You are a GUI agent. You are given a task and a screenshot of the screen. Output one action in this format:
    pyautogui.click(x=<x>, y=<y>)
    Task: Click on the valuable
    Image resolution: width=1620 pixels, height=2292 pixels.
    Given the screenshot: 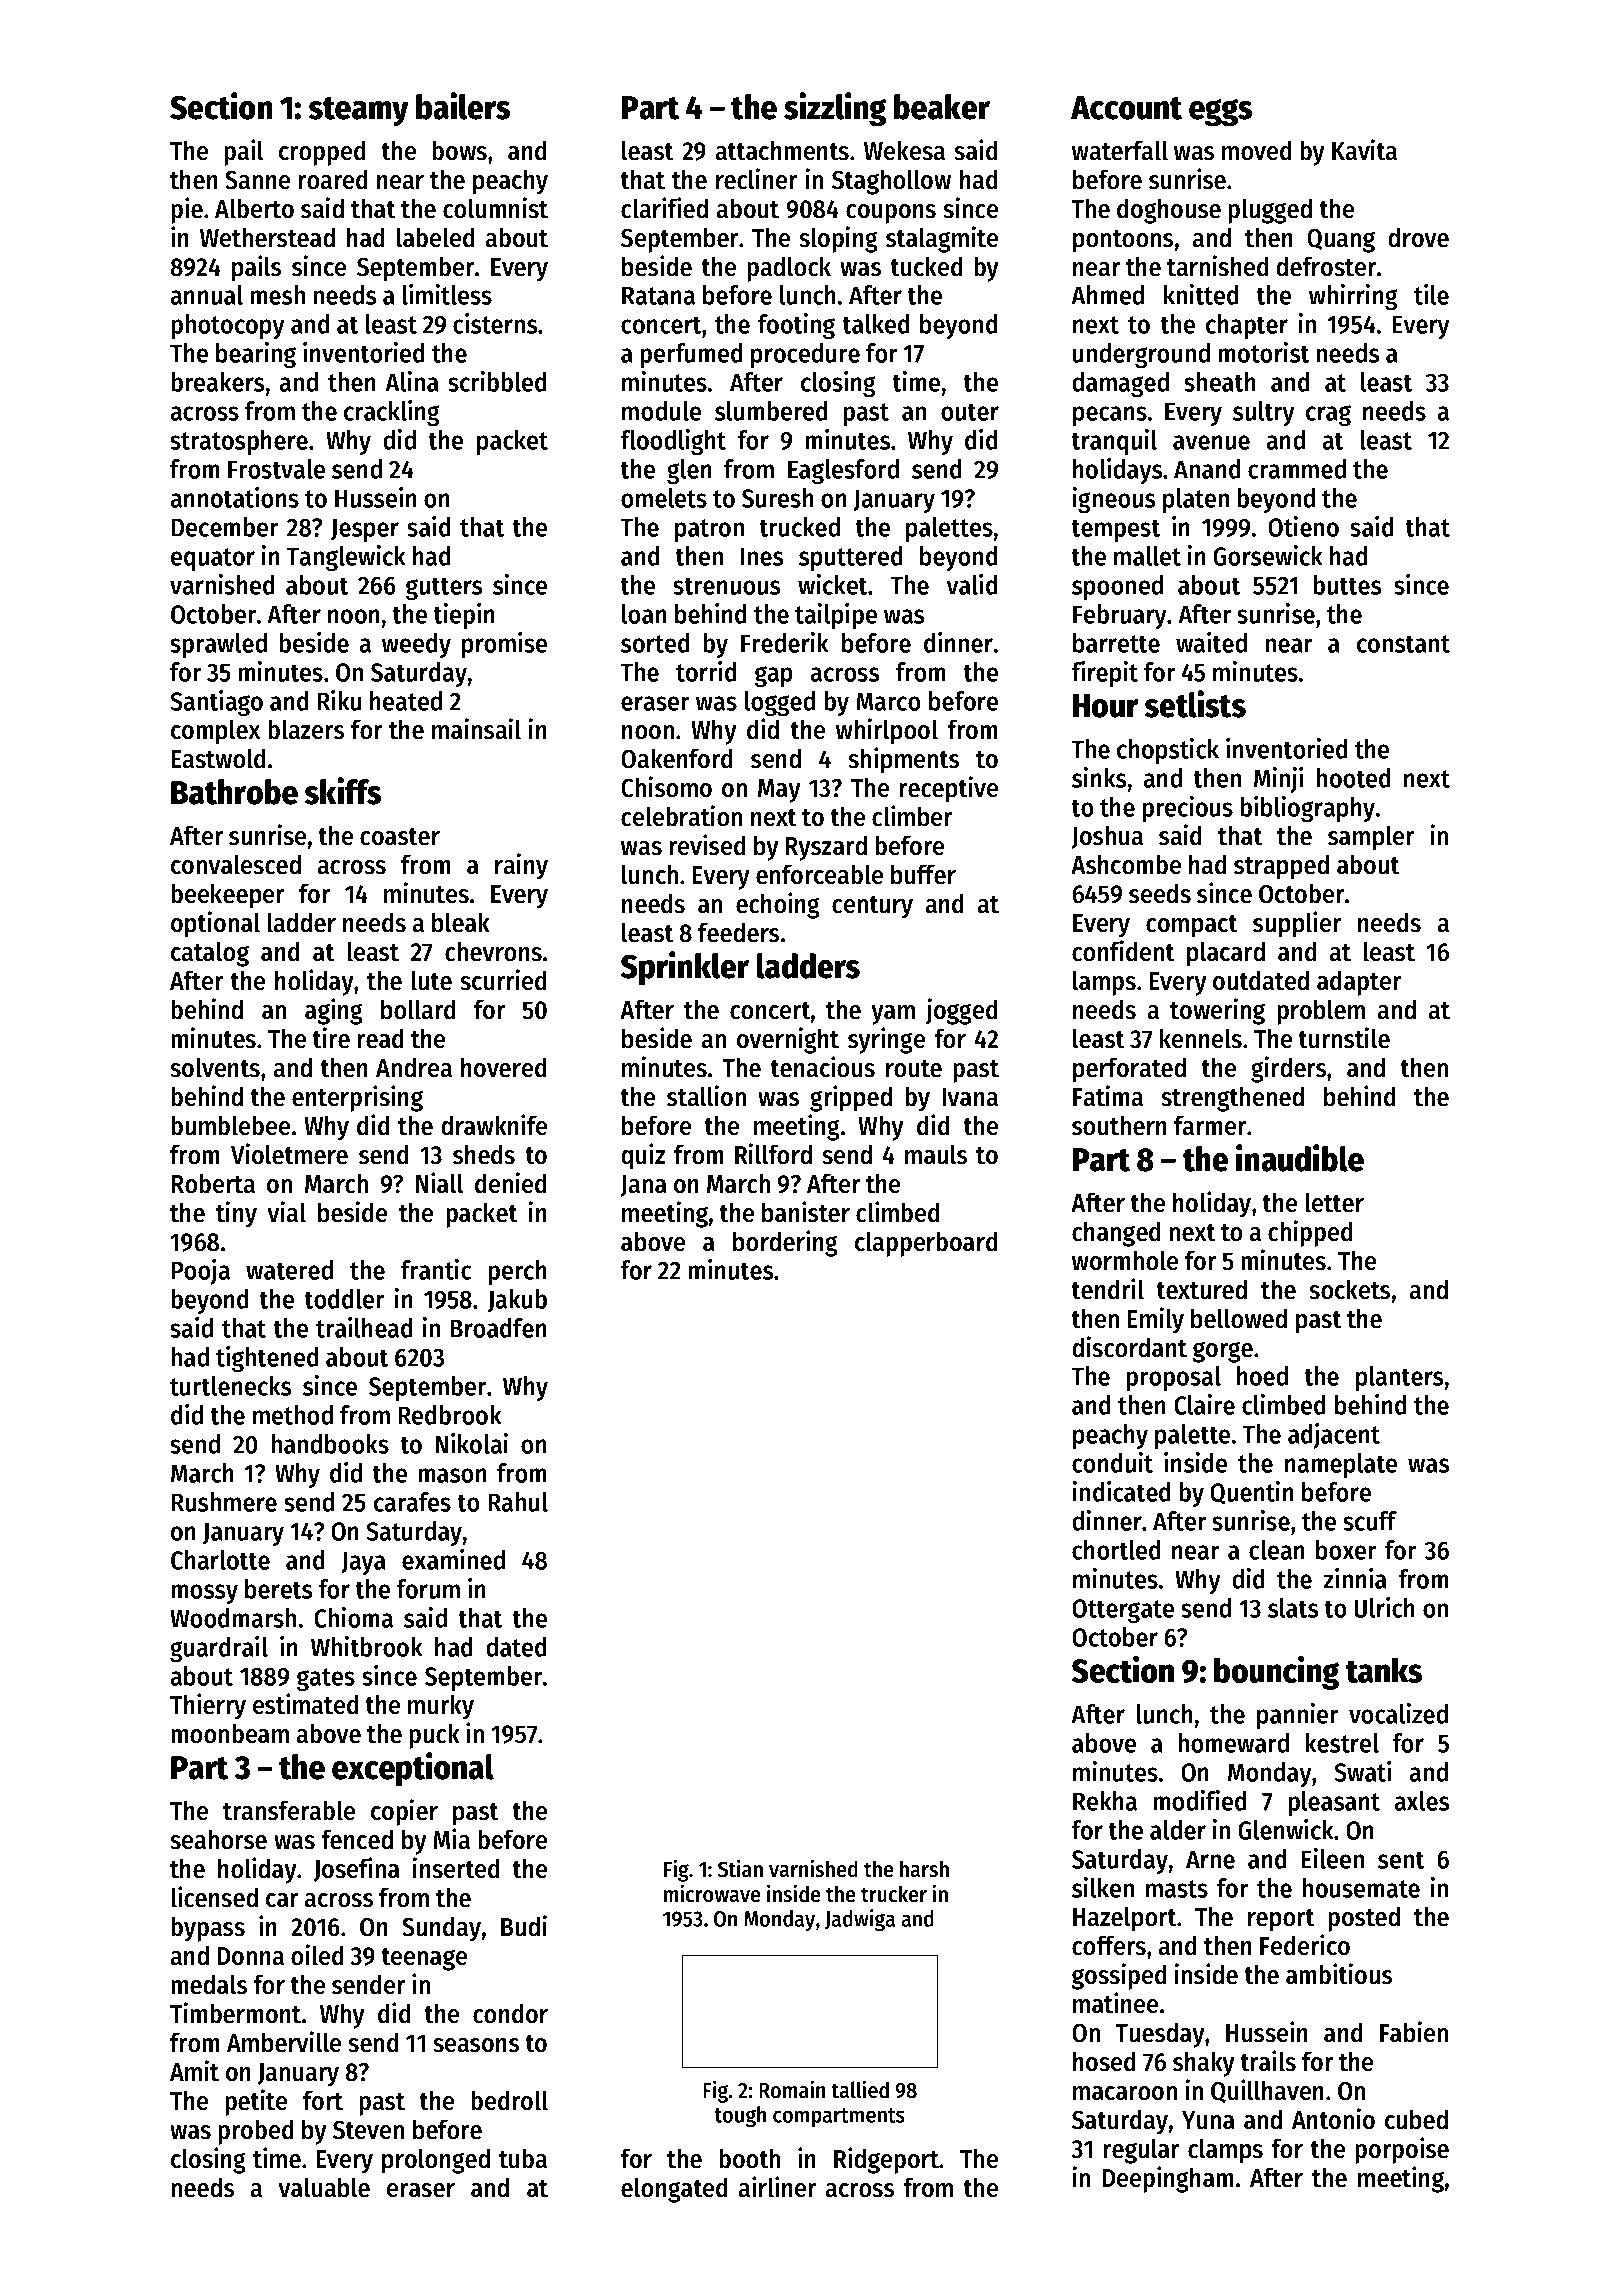 What is the action you would take?
    pyautogui.click(x=324, y=2187)
